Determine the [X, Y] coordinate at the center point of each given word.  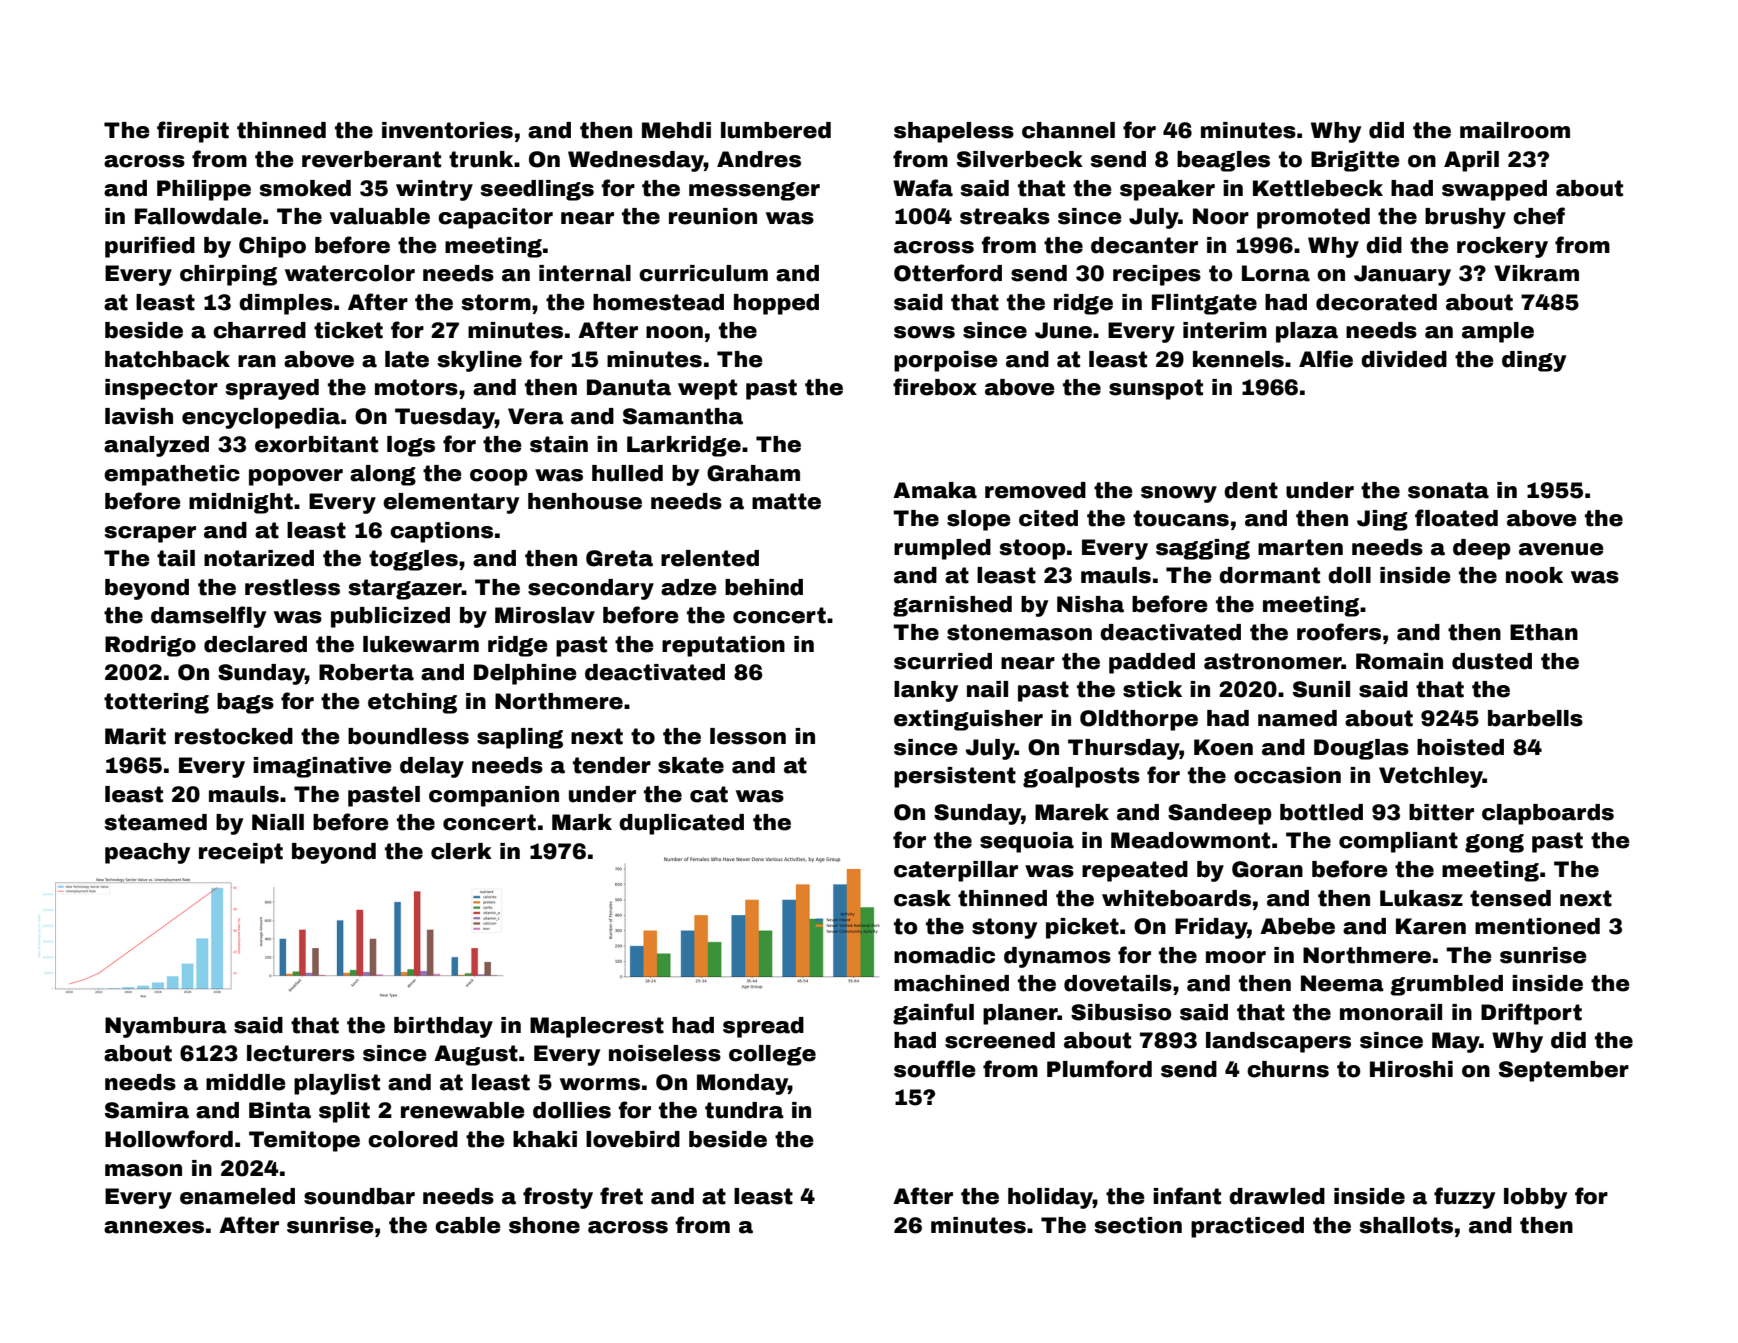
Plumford [1099, 1069]
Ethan [1544, 632]
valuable [380, 216]
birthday [443, 1027]
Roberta [366, 672]
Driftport [1531, 1014]
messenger [754, 191]
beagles [1223, 161]
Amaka [935, 490]
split [344, 1112]
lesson [748, 736]
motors [416, 387]
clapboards [1548, 814]
